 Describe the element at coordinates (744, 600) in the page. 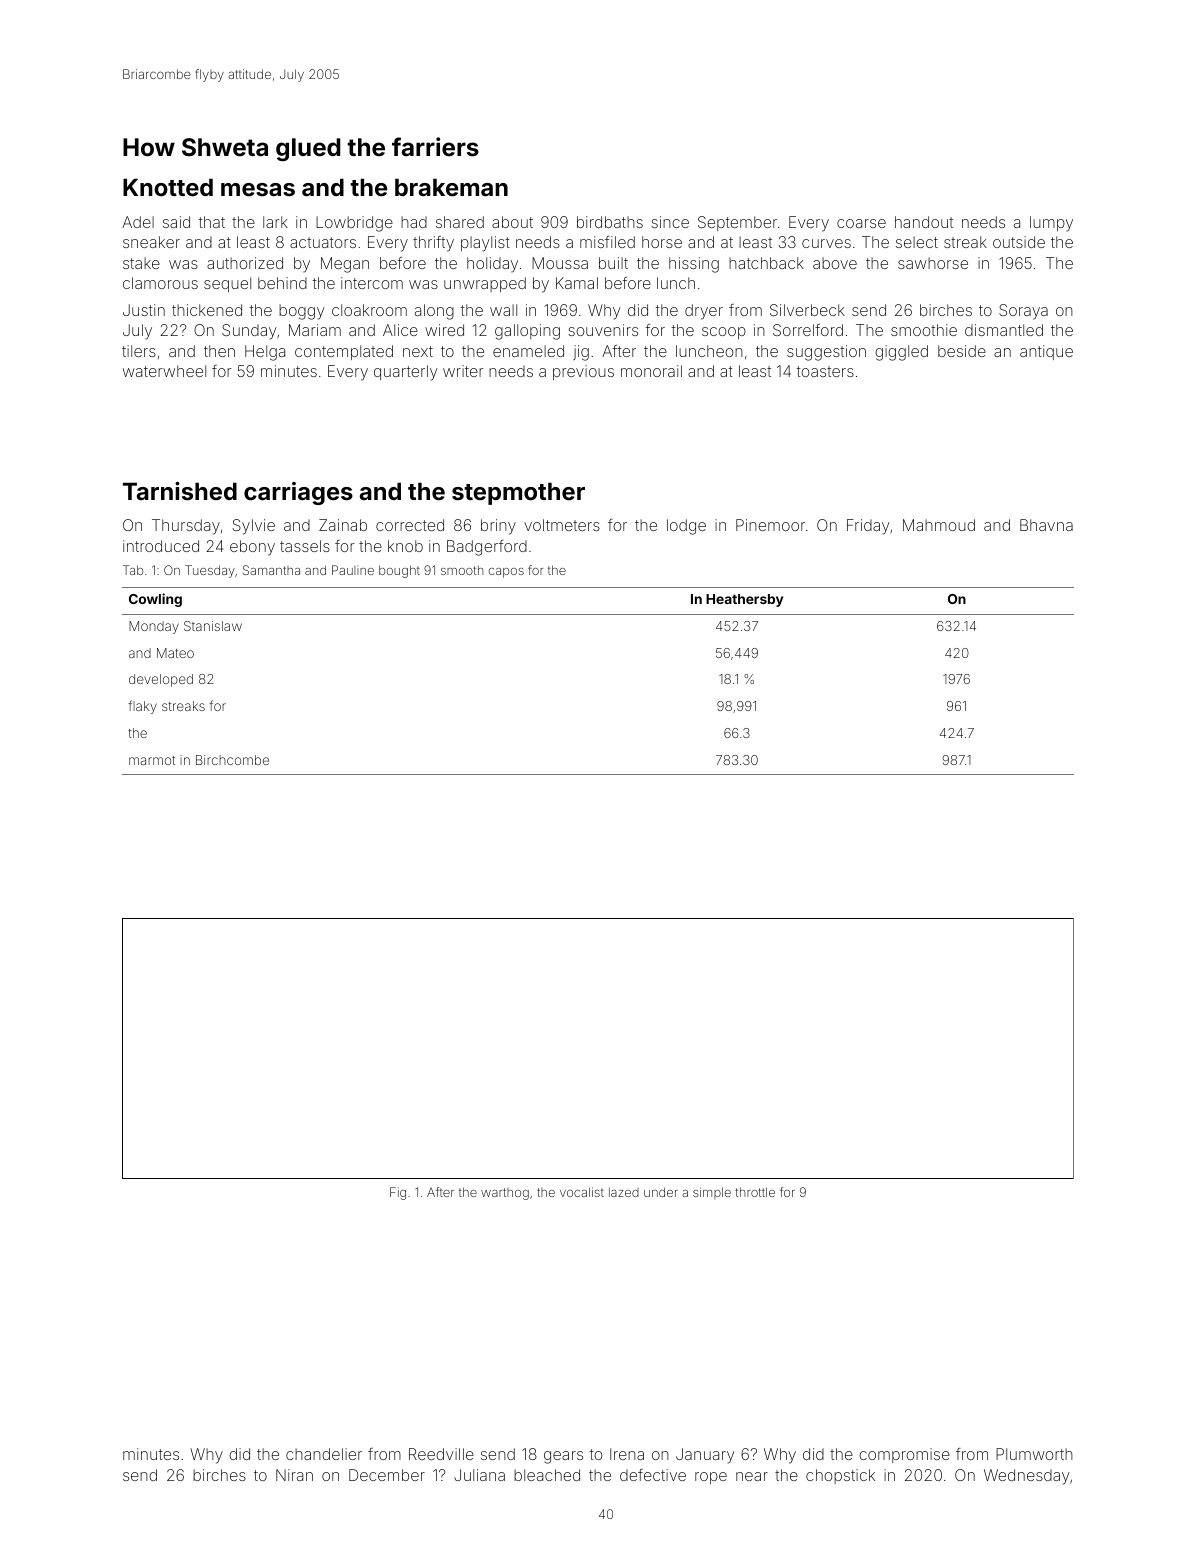

I see `Heathersby` at that location.
